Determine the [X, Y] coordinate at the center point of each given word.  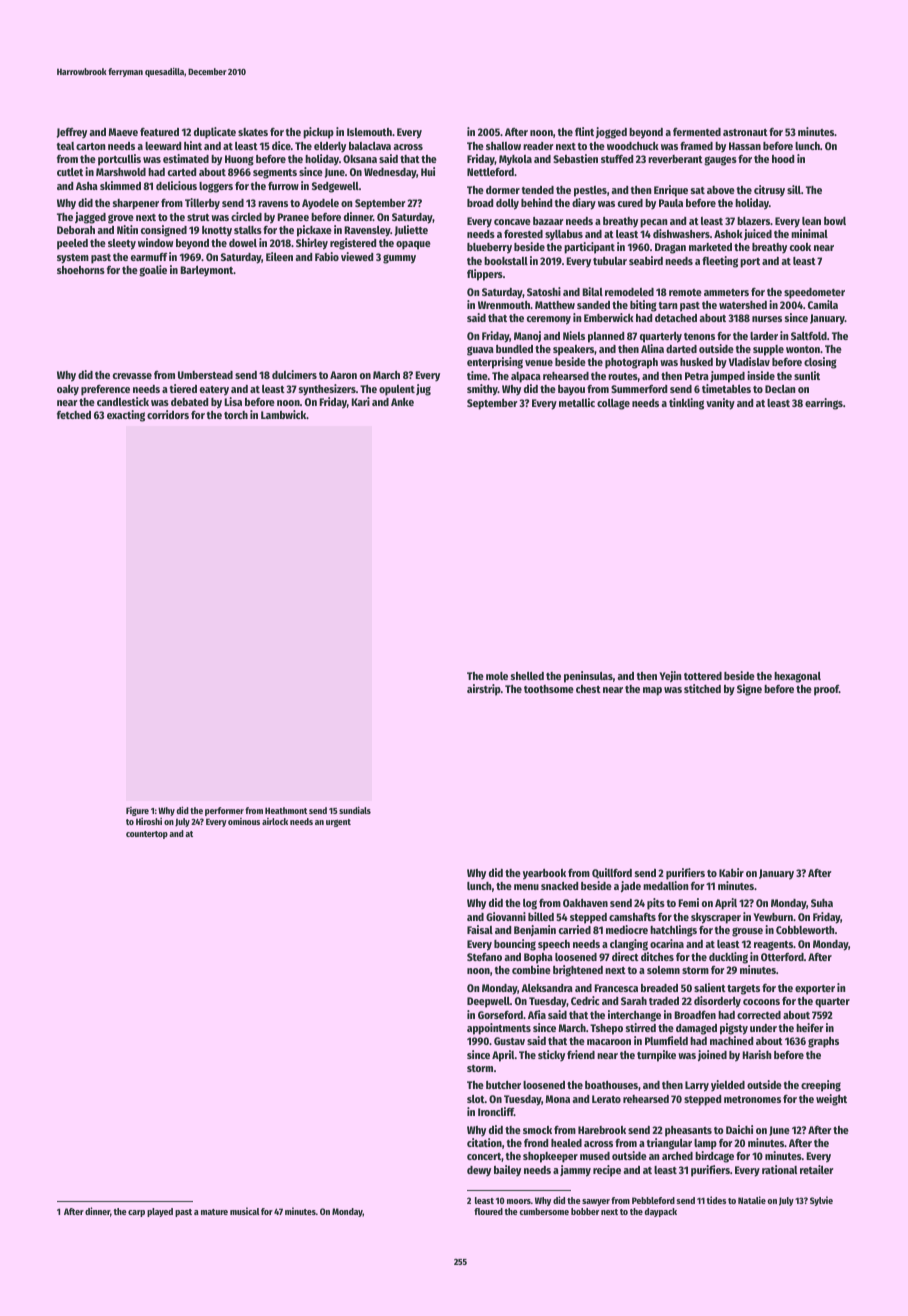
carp [136, 1213]
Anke [402, 402]
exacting [126, 416]
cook [800, 247]
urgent [338, 823]
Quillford [612, 873]
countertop [147, 835]
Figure [137, 811]
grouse [747, 932]
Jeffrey [72, 133]
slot [476, 1099]
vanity [720, 404]
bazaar [548, 221]
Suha [822, 903]
